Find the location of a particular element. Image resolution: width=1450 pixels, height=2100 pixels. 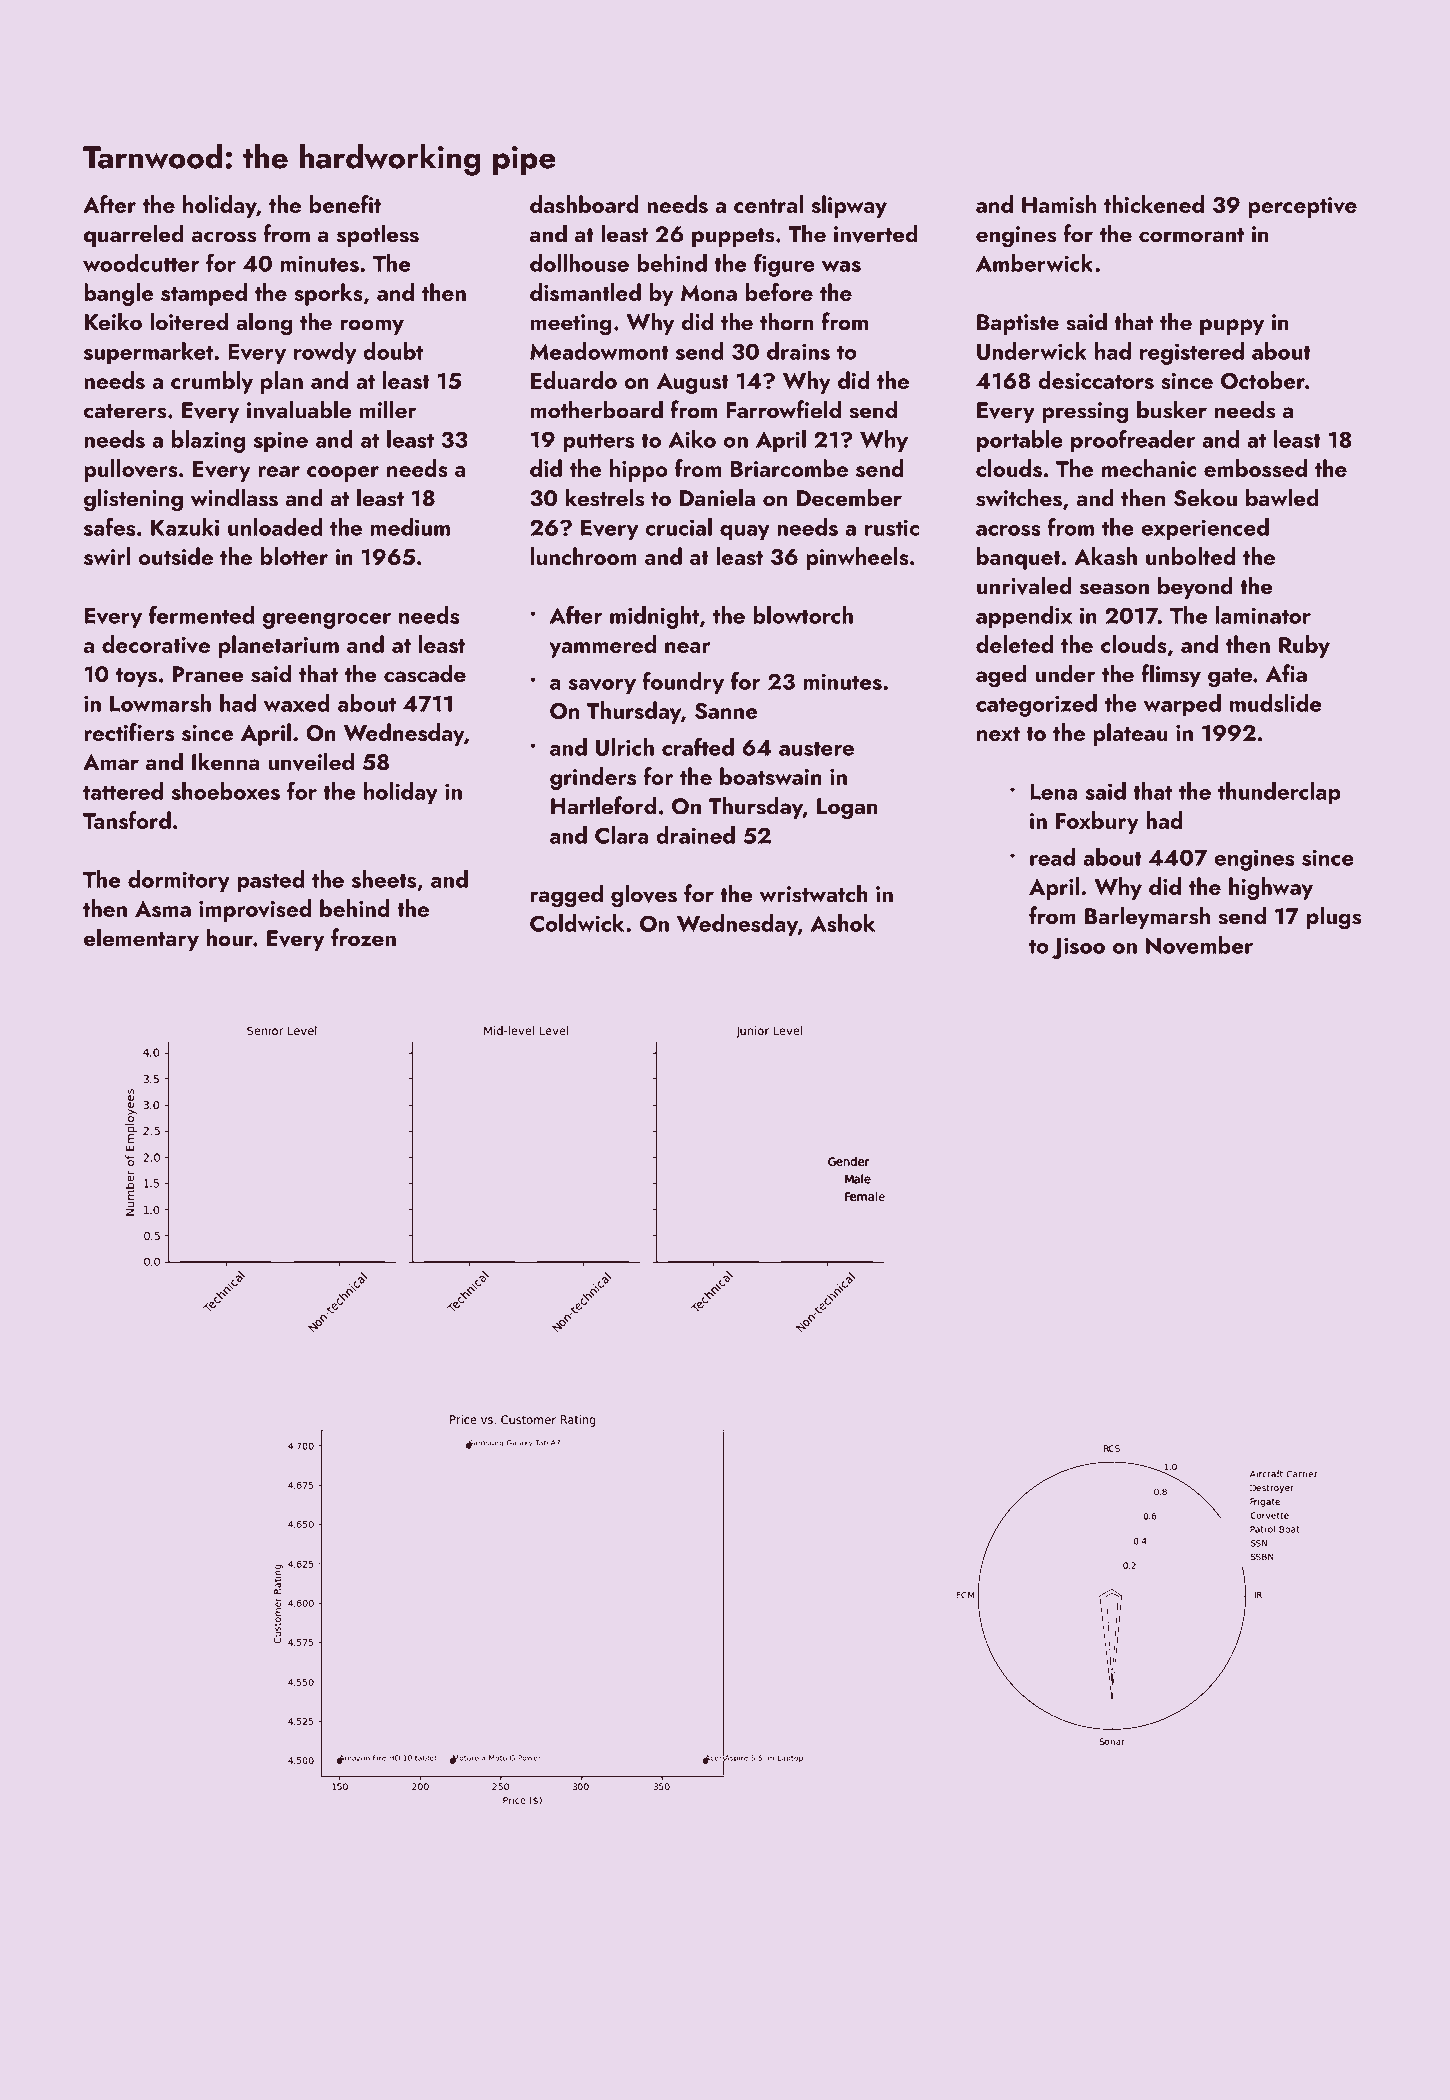

austere is located at coordinates (816, 748).
